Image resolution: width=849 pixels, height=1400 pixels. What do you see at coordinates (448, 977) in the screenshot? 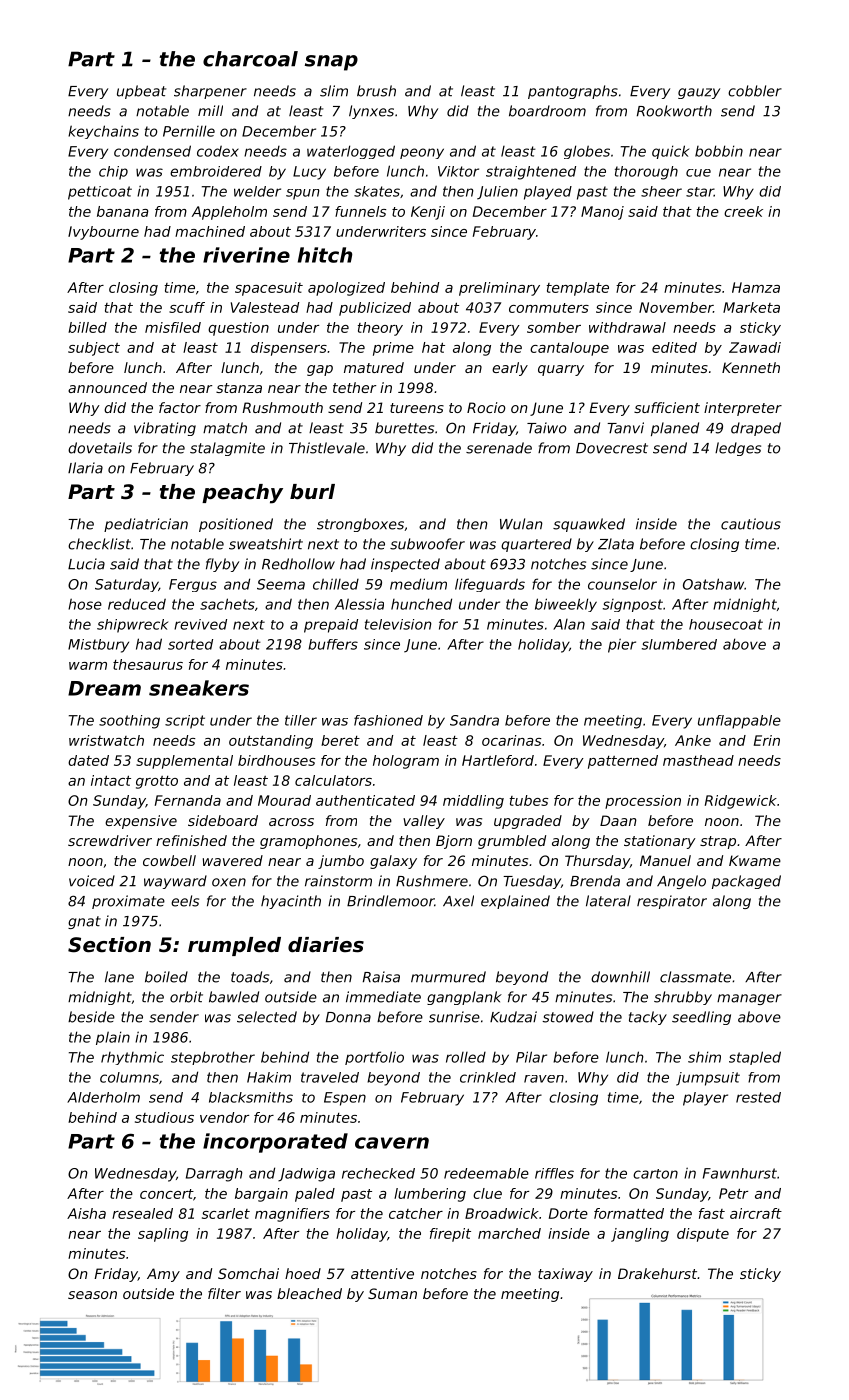
I see `murmured` at bounding box center [448, 977].
